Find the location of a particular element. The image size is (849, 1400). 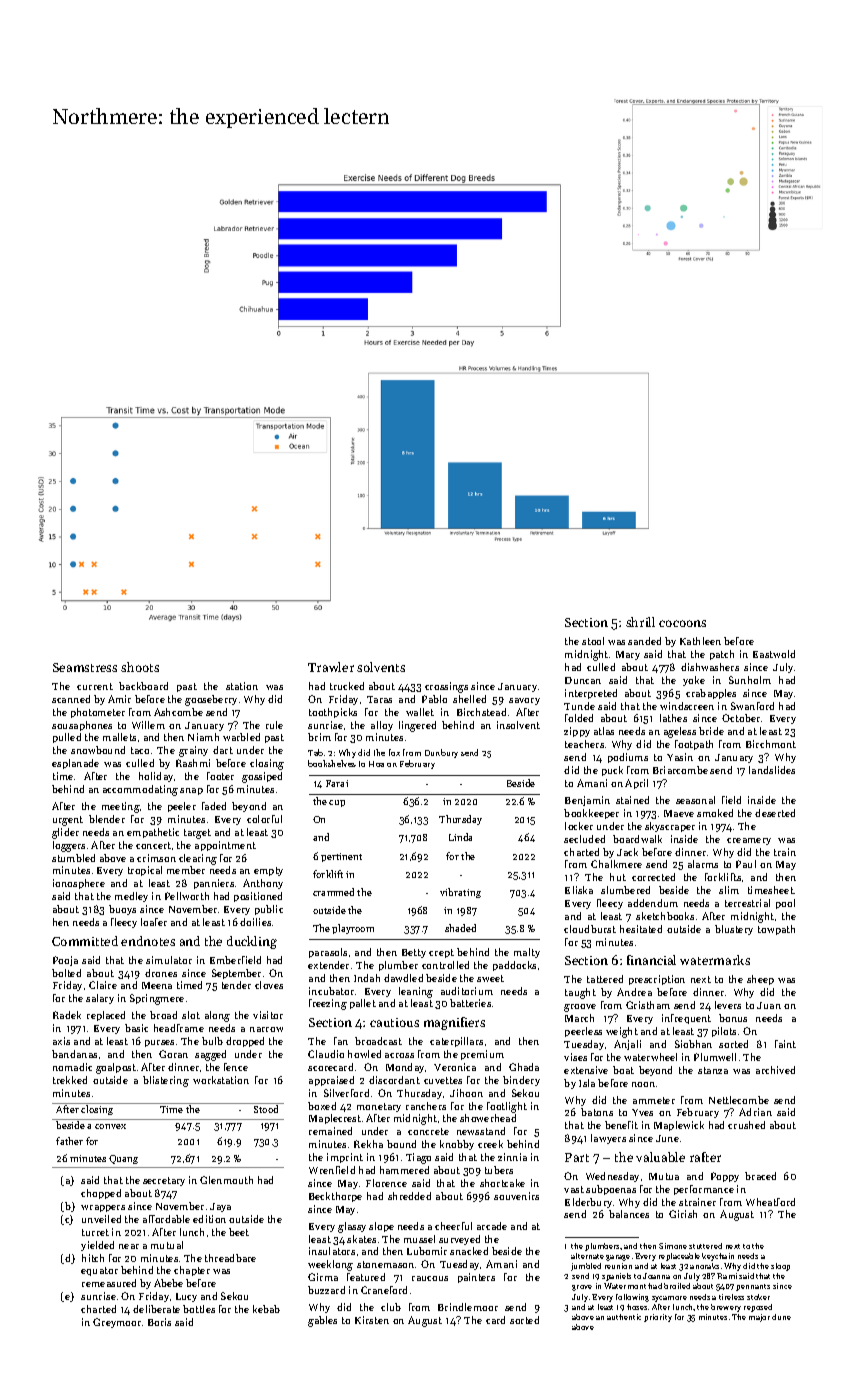

buzzard is located at coordinates (326, 1290).
